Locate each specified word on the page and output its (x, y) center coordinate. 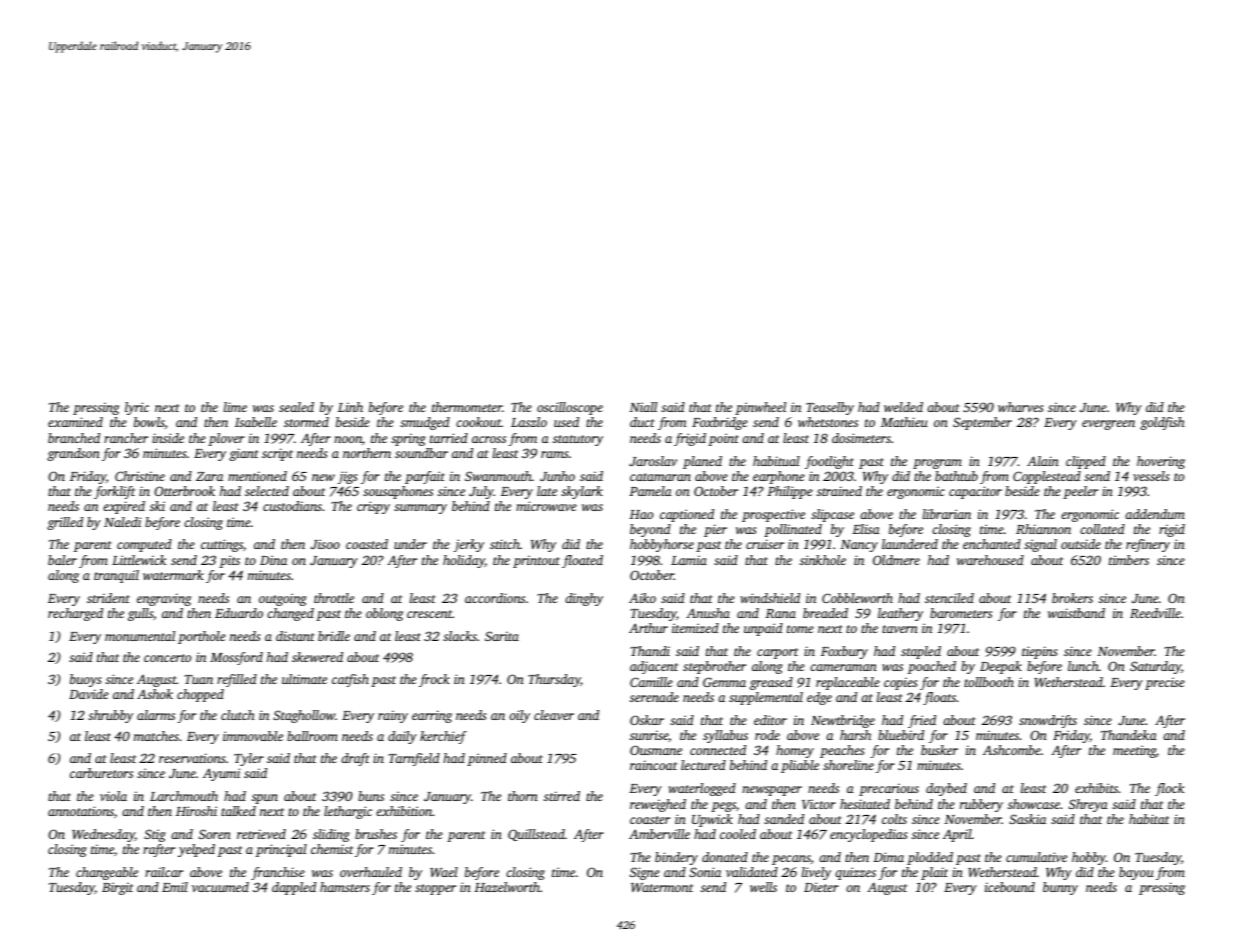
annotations (81, 811)
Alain (1043, 461)
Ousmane (656, 750)
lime (235, 407)
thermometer (467, 407)
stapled (921, 652)
